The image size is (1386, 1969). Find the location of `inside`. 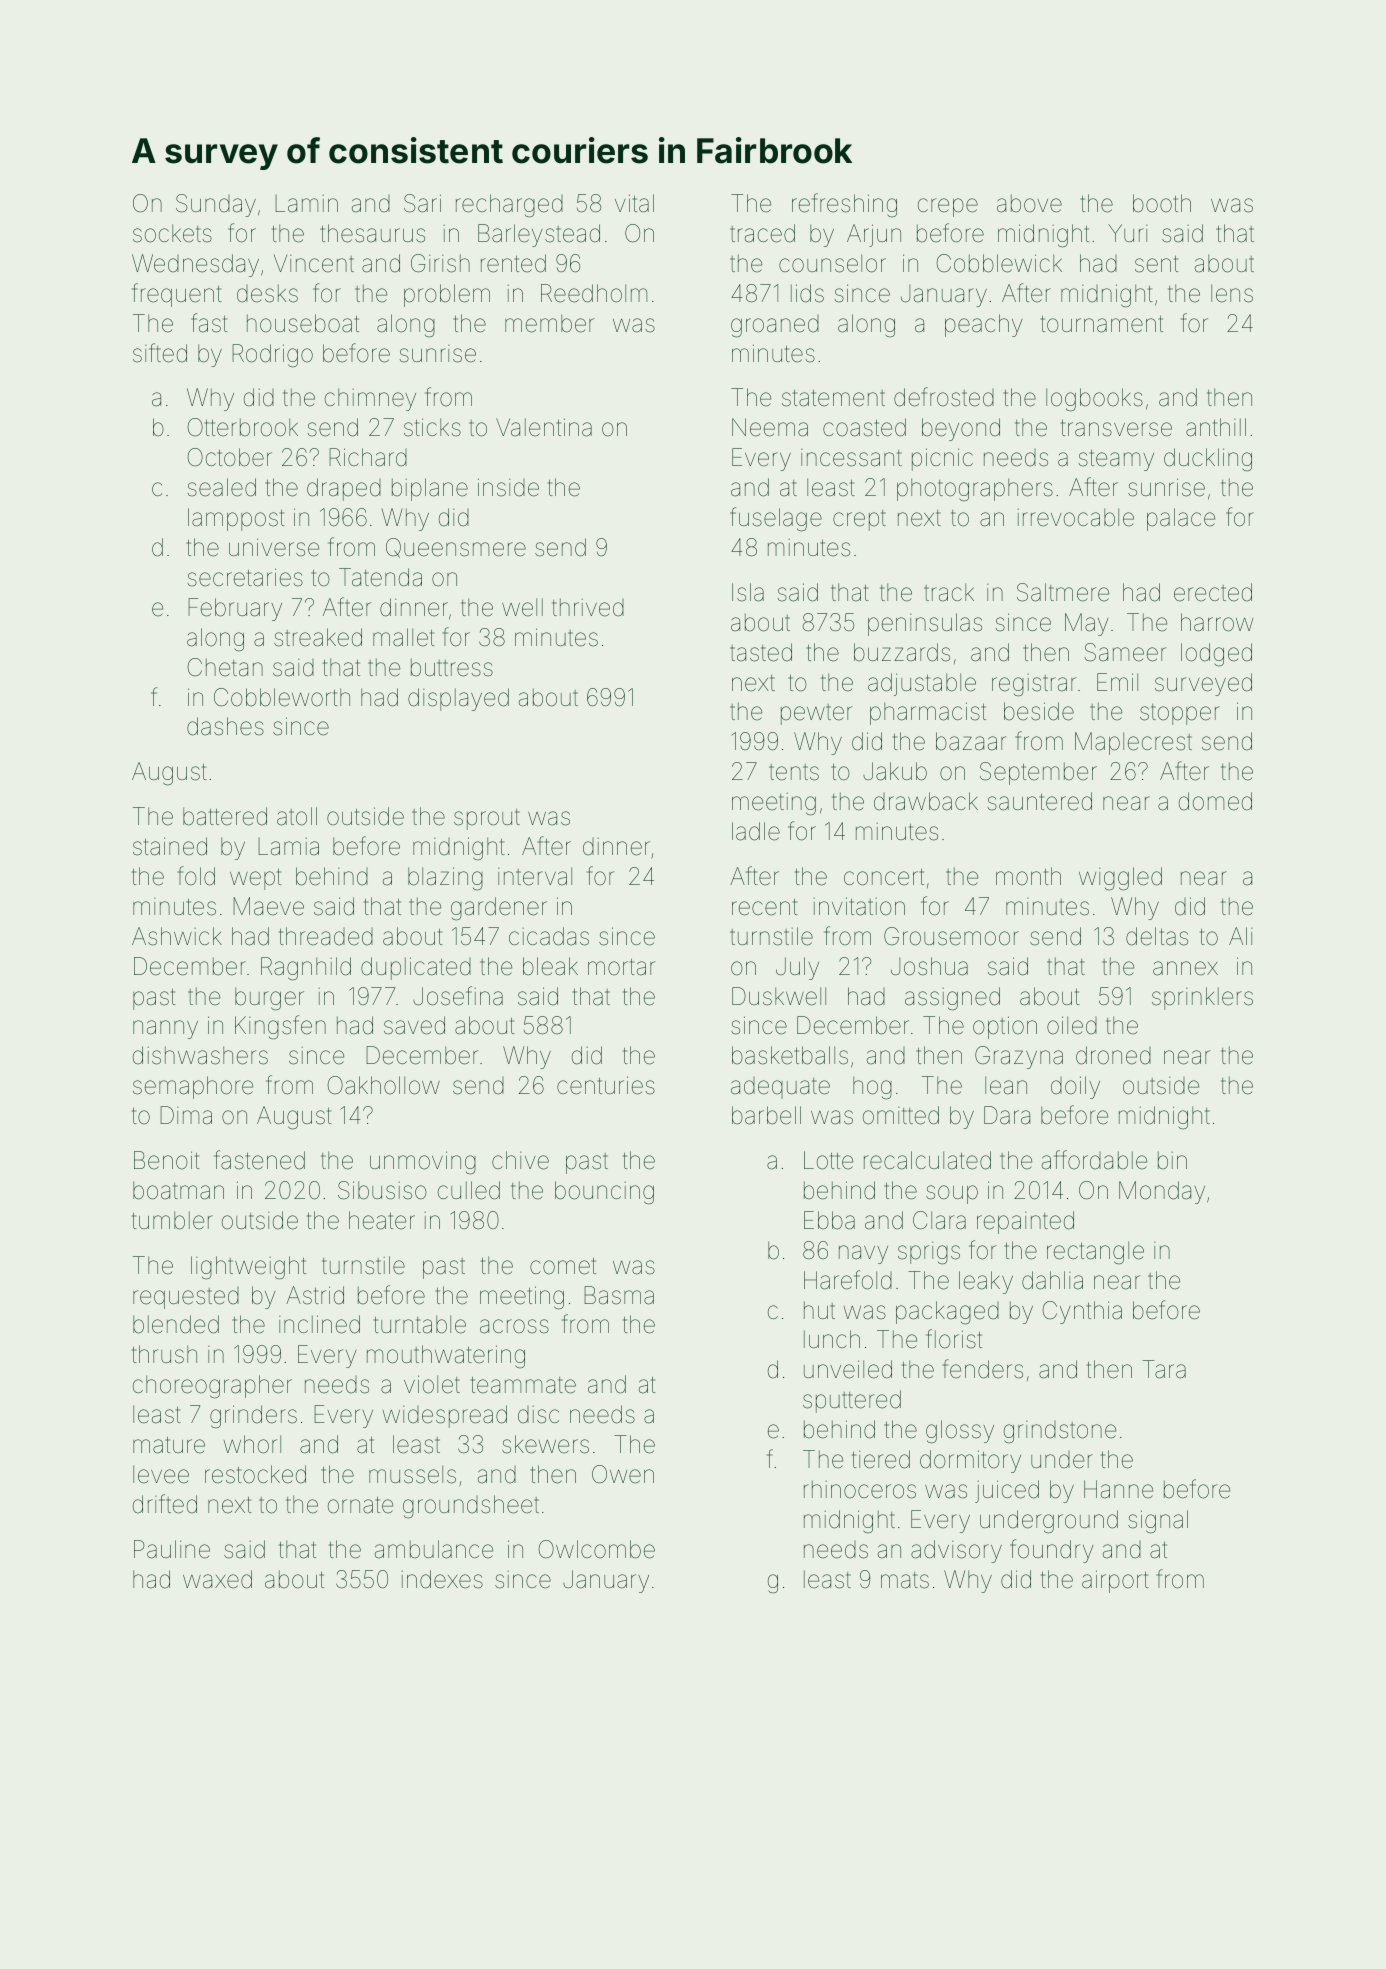

inside is located at coordinates (508, 487).
